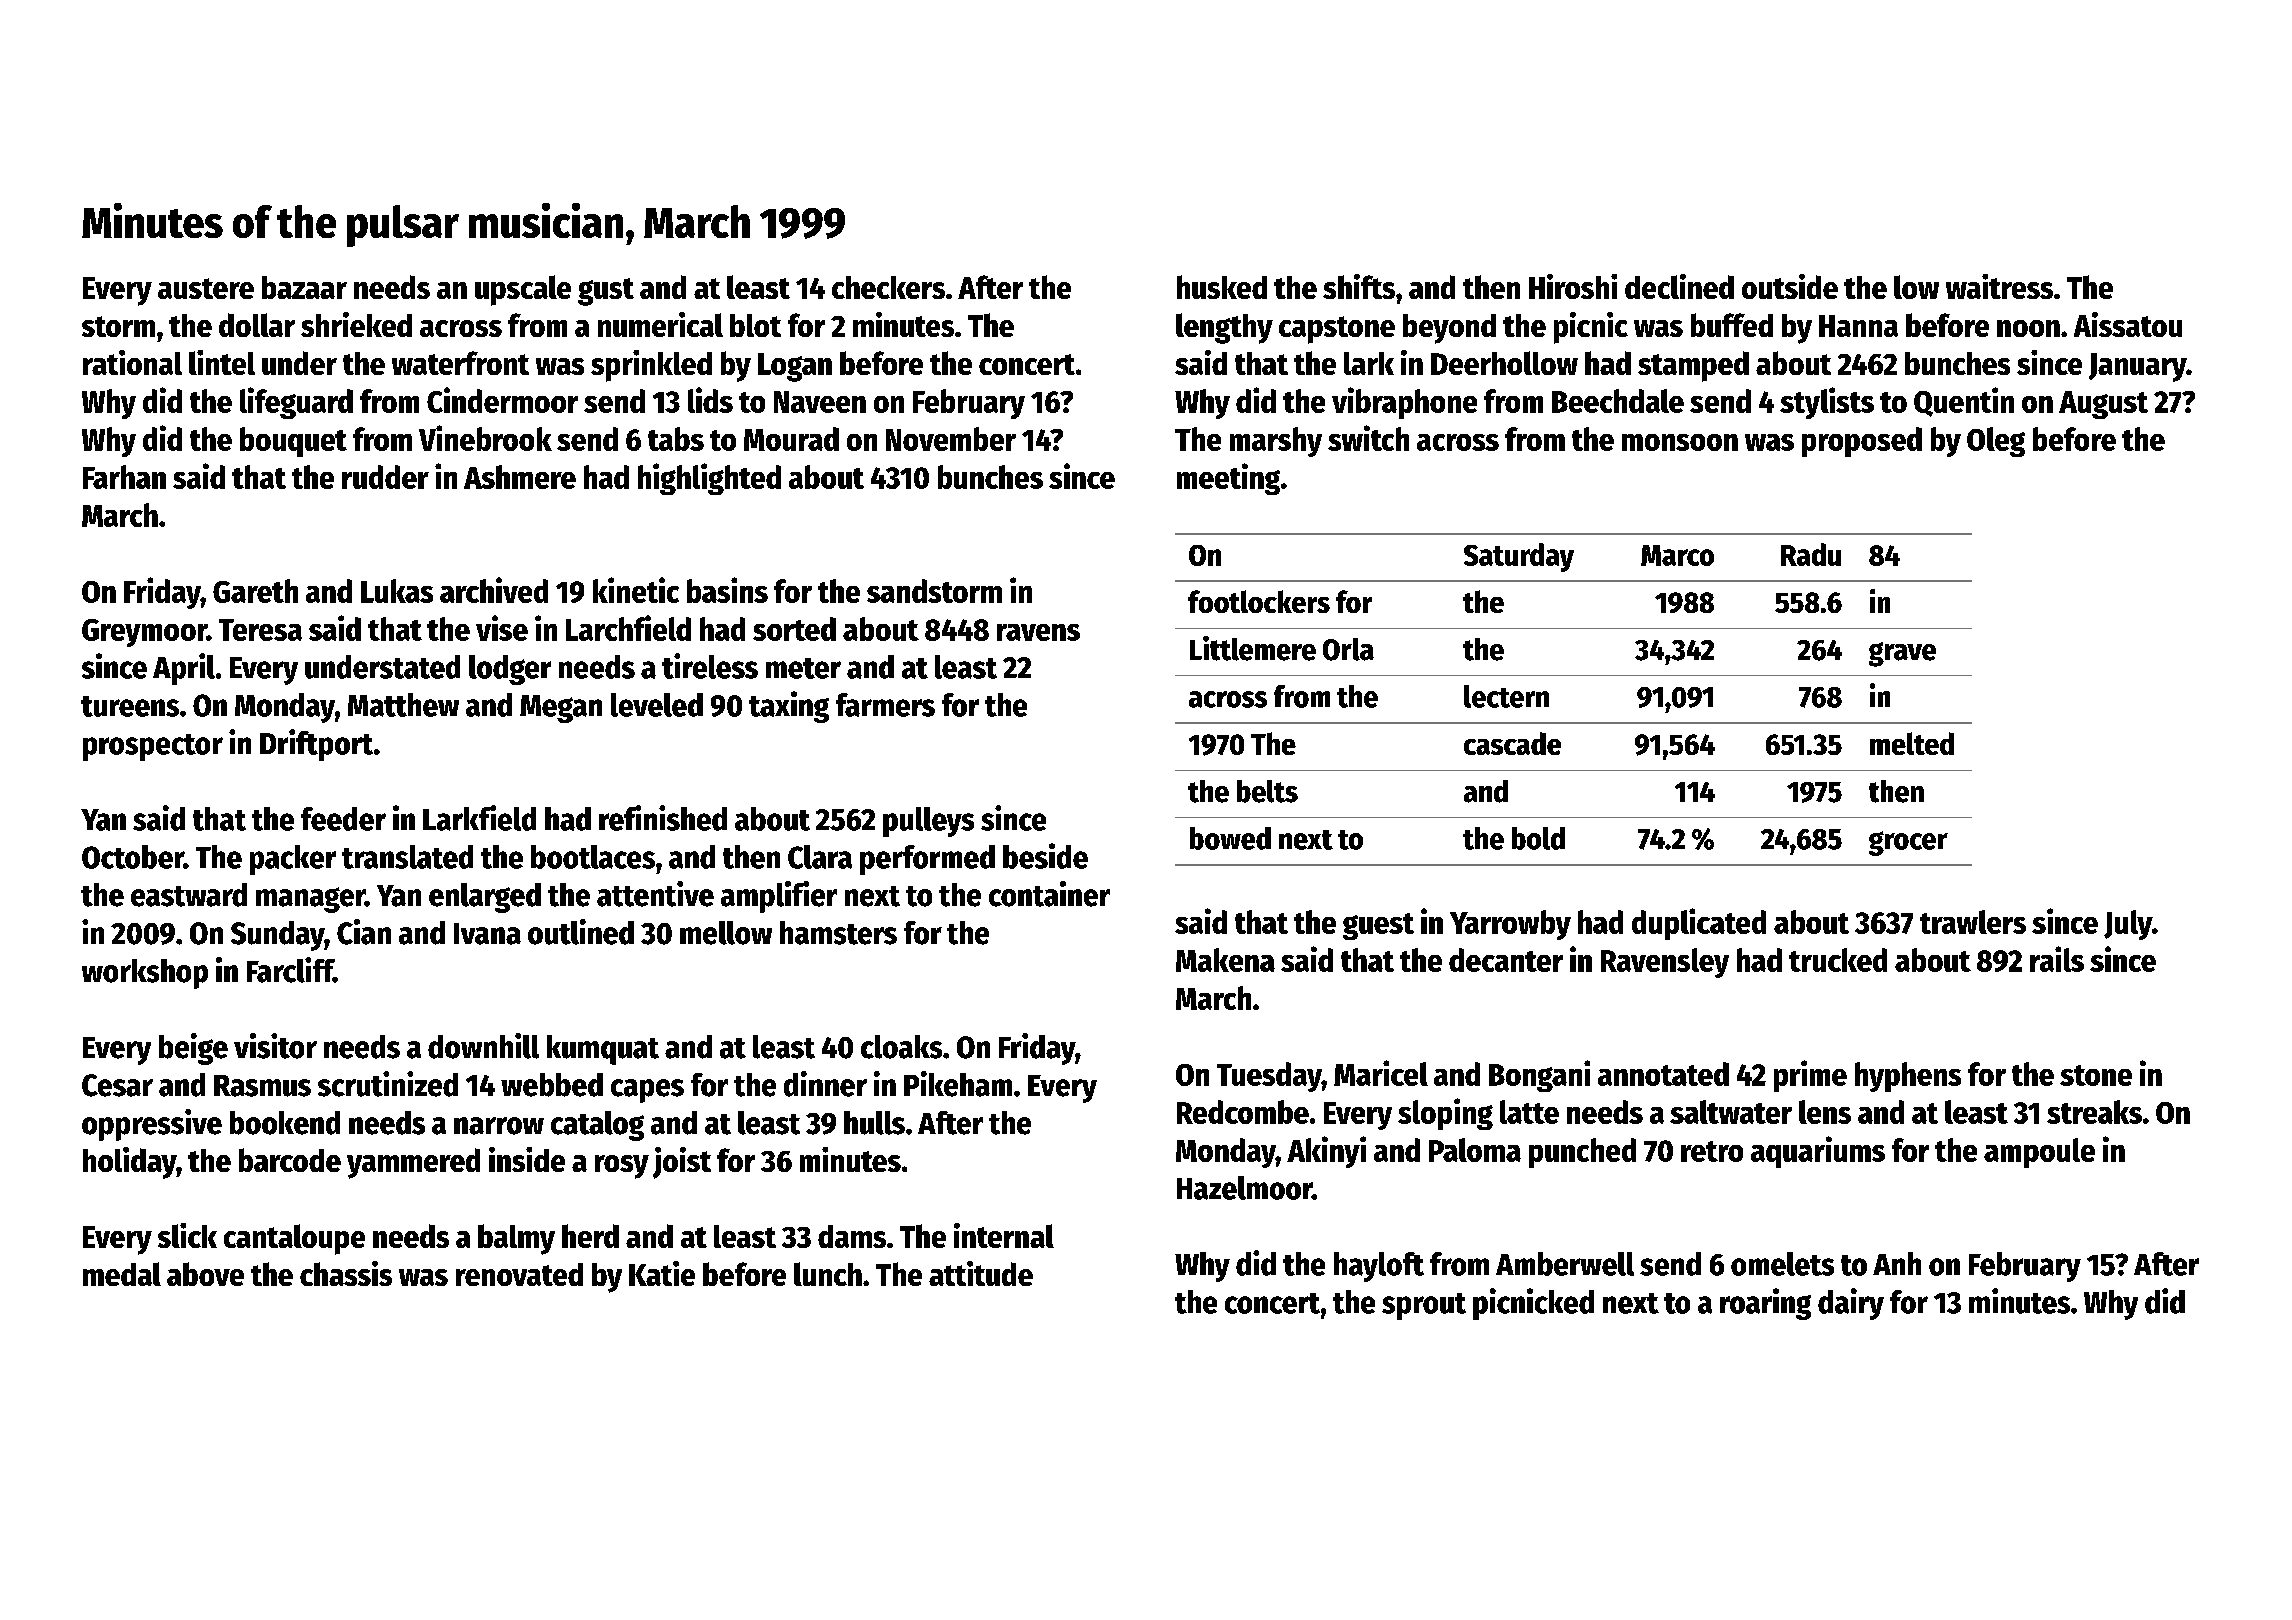 This document has height=1620, width=2292. Describe the element at coordinates (1862, 442) in the document. I see `proposed` at that location.
